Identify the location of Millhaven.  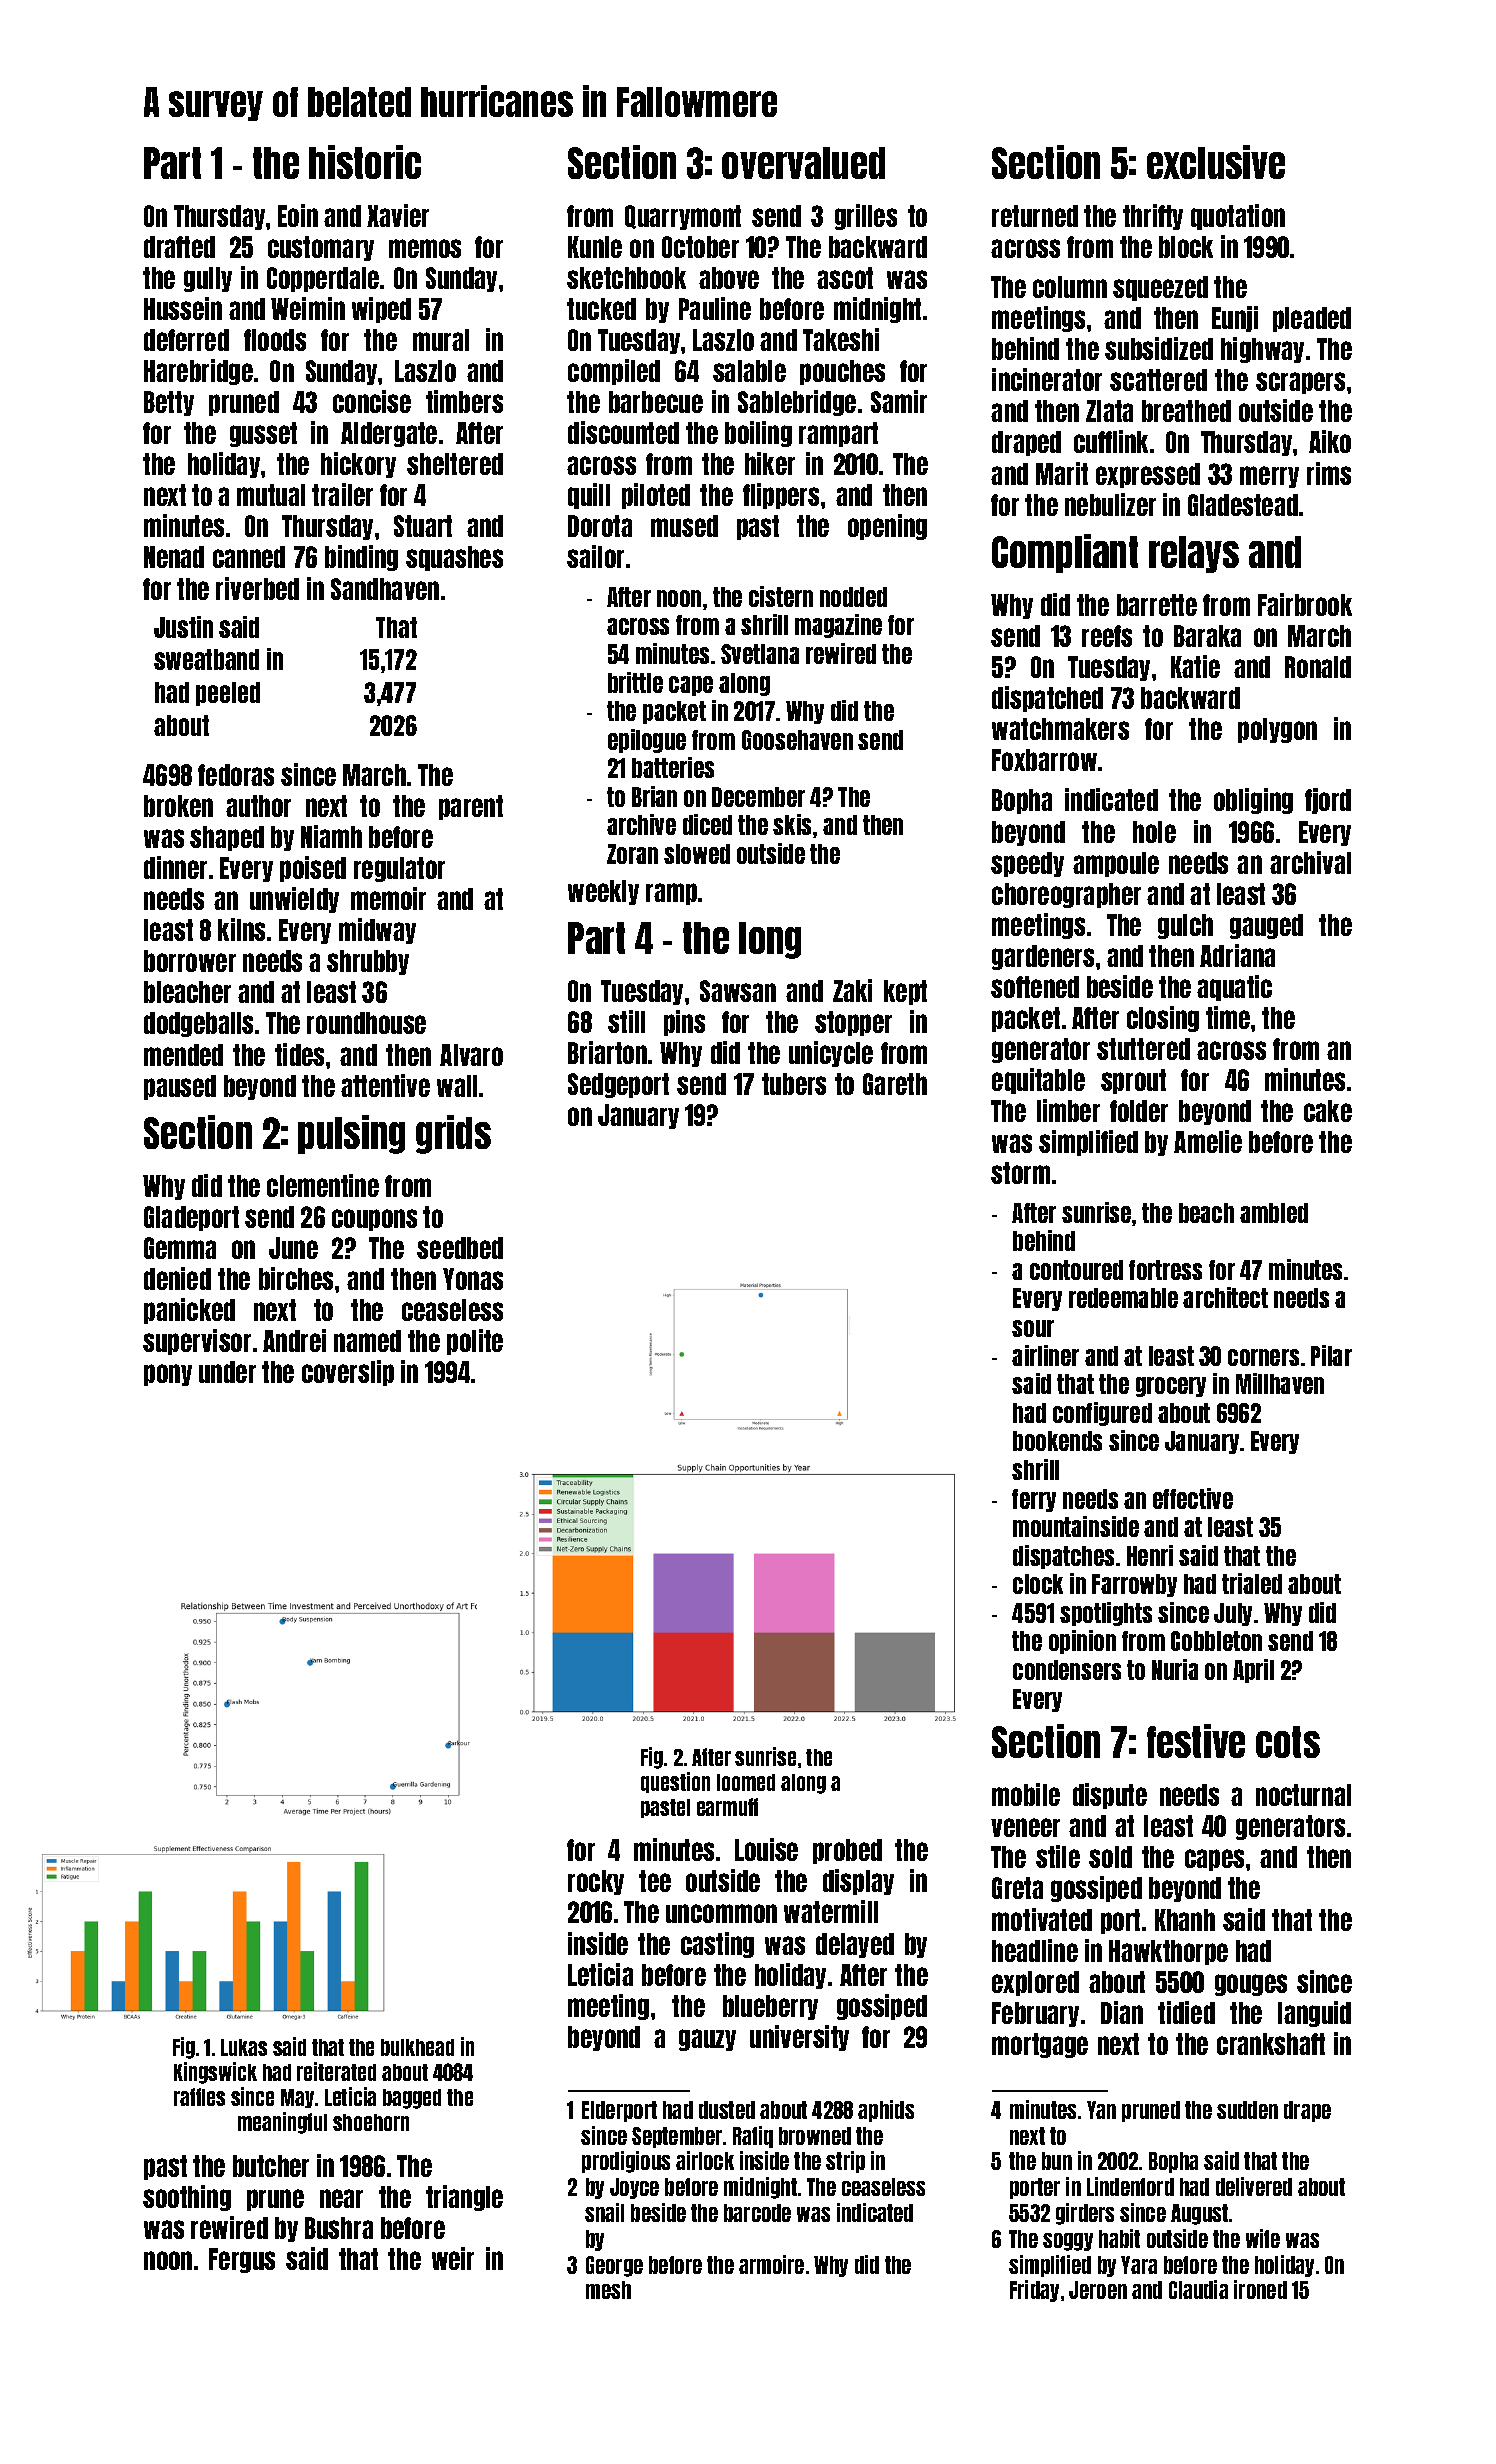
(1280, 1383).
